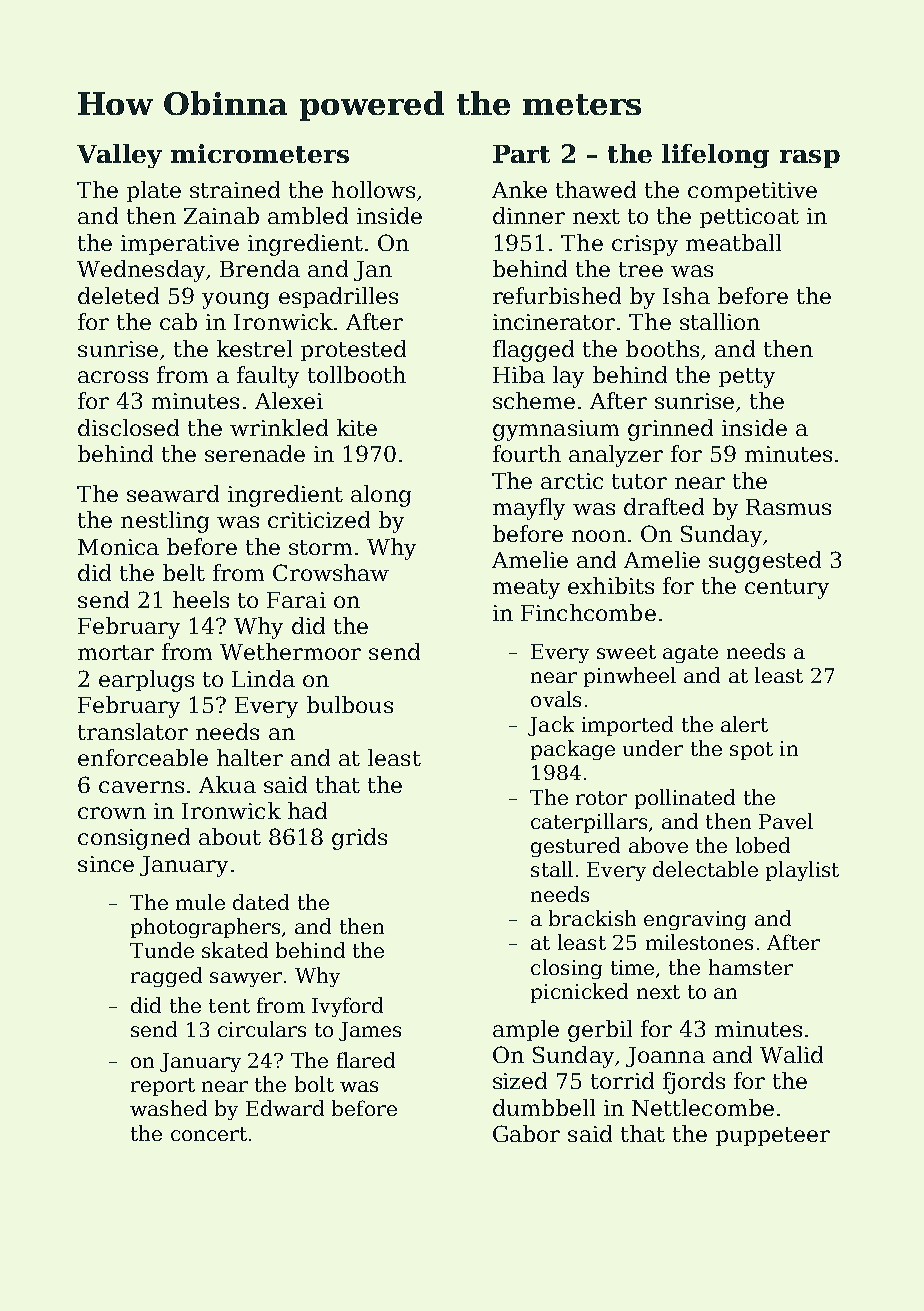 The image size is (924, 1311). Describe the element at coordinates (526, 1133) in the document. I see `Gabor` at that location.
